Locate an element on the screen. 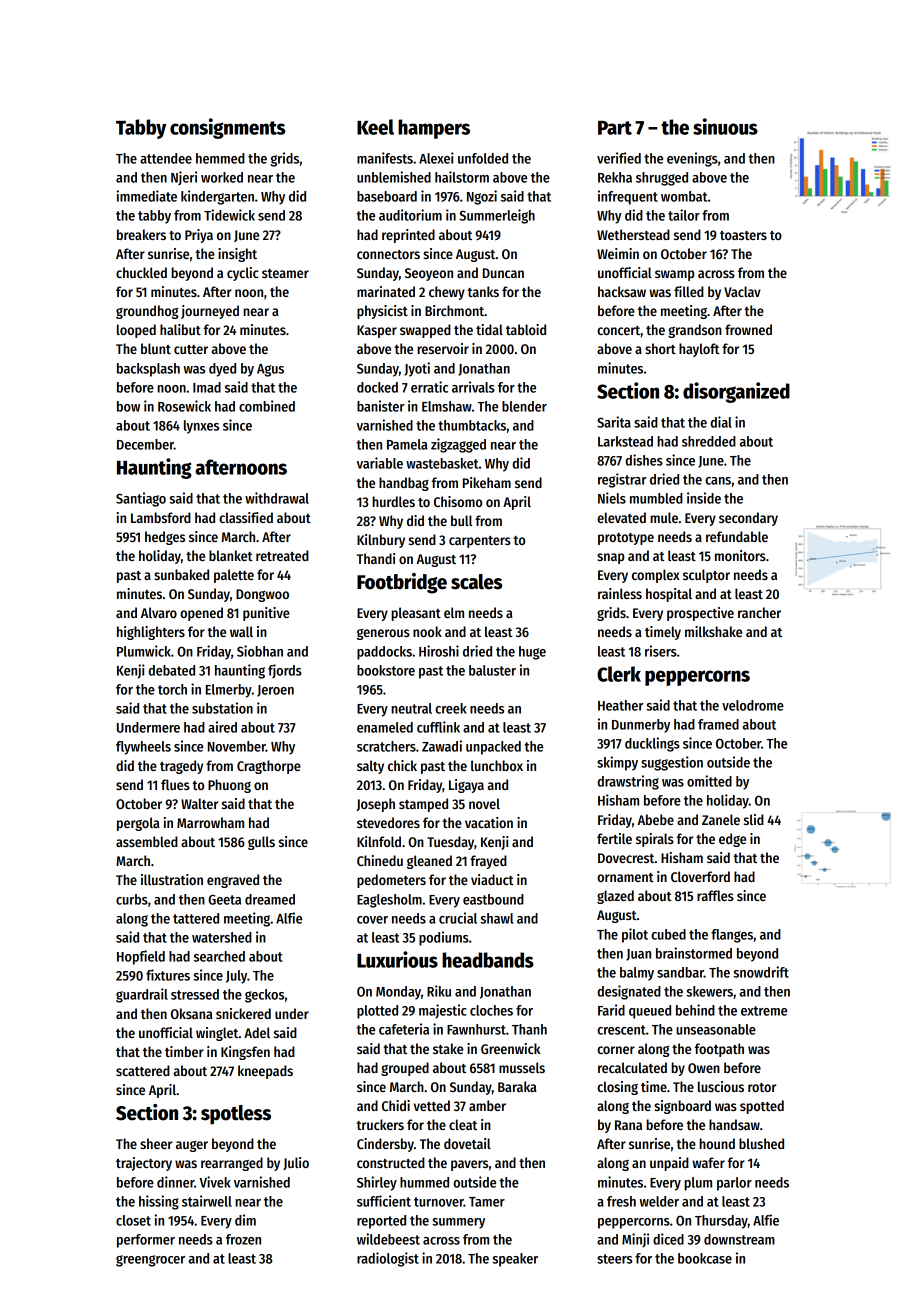 This screenshot has width=908, height=1316. Cloverford is located at coordinates (700, 876).
